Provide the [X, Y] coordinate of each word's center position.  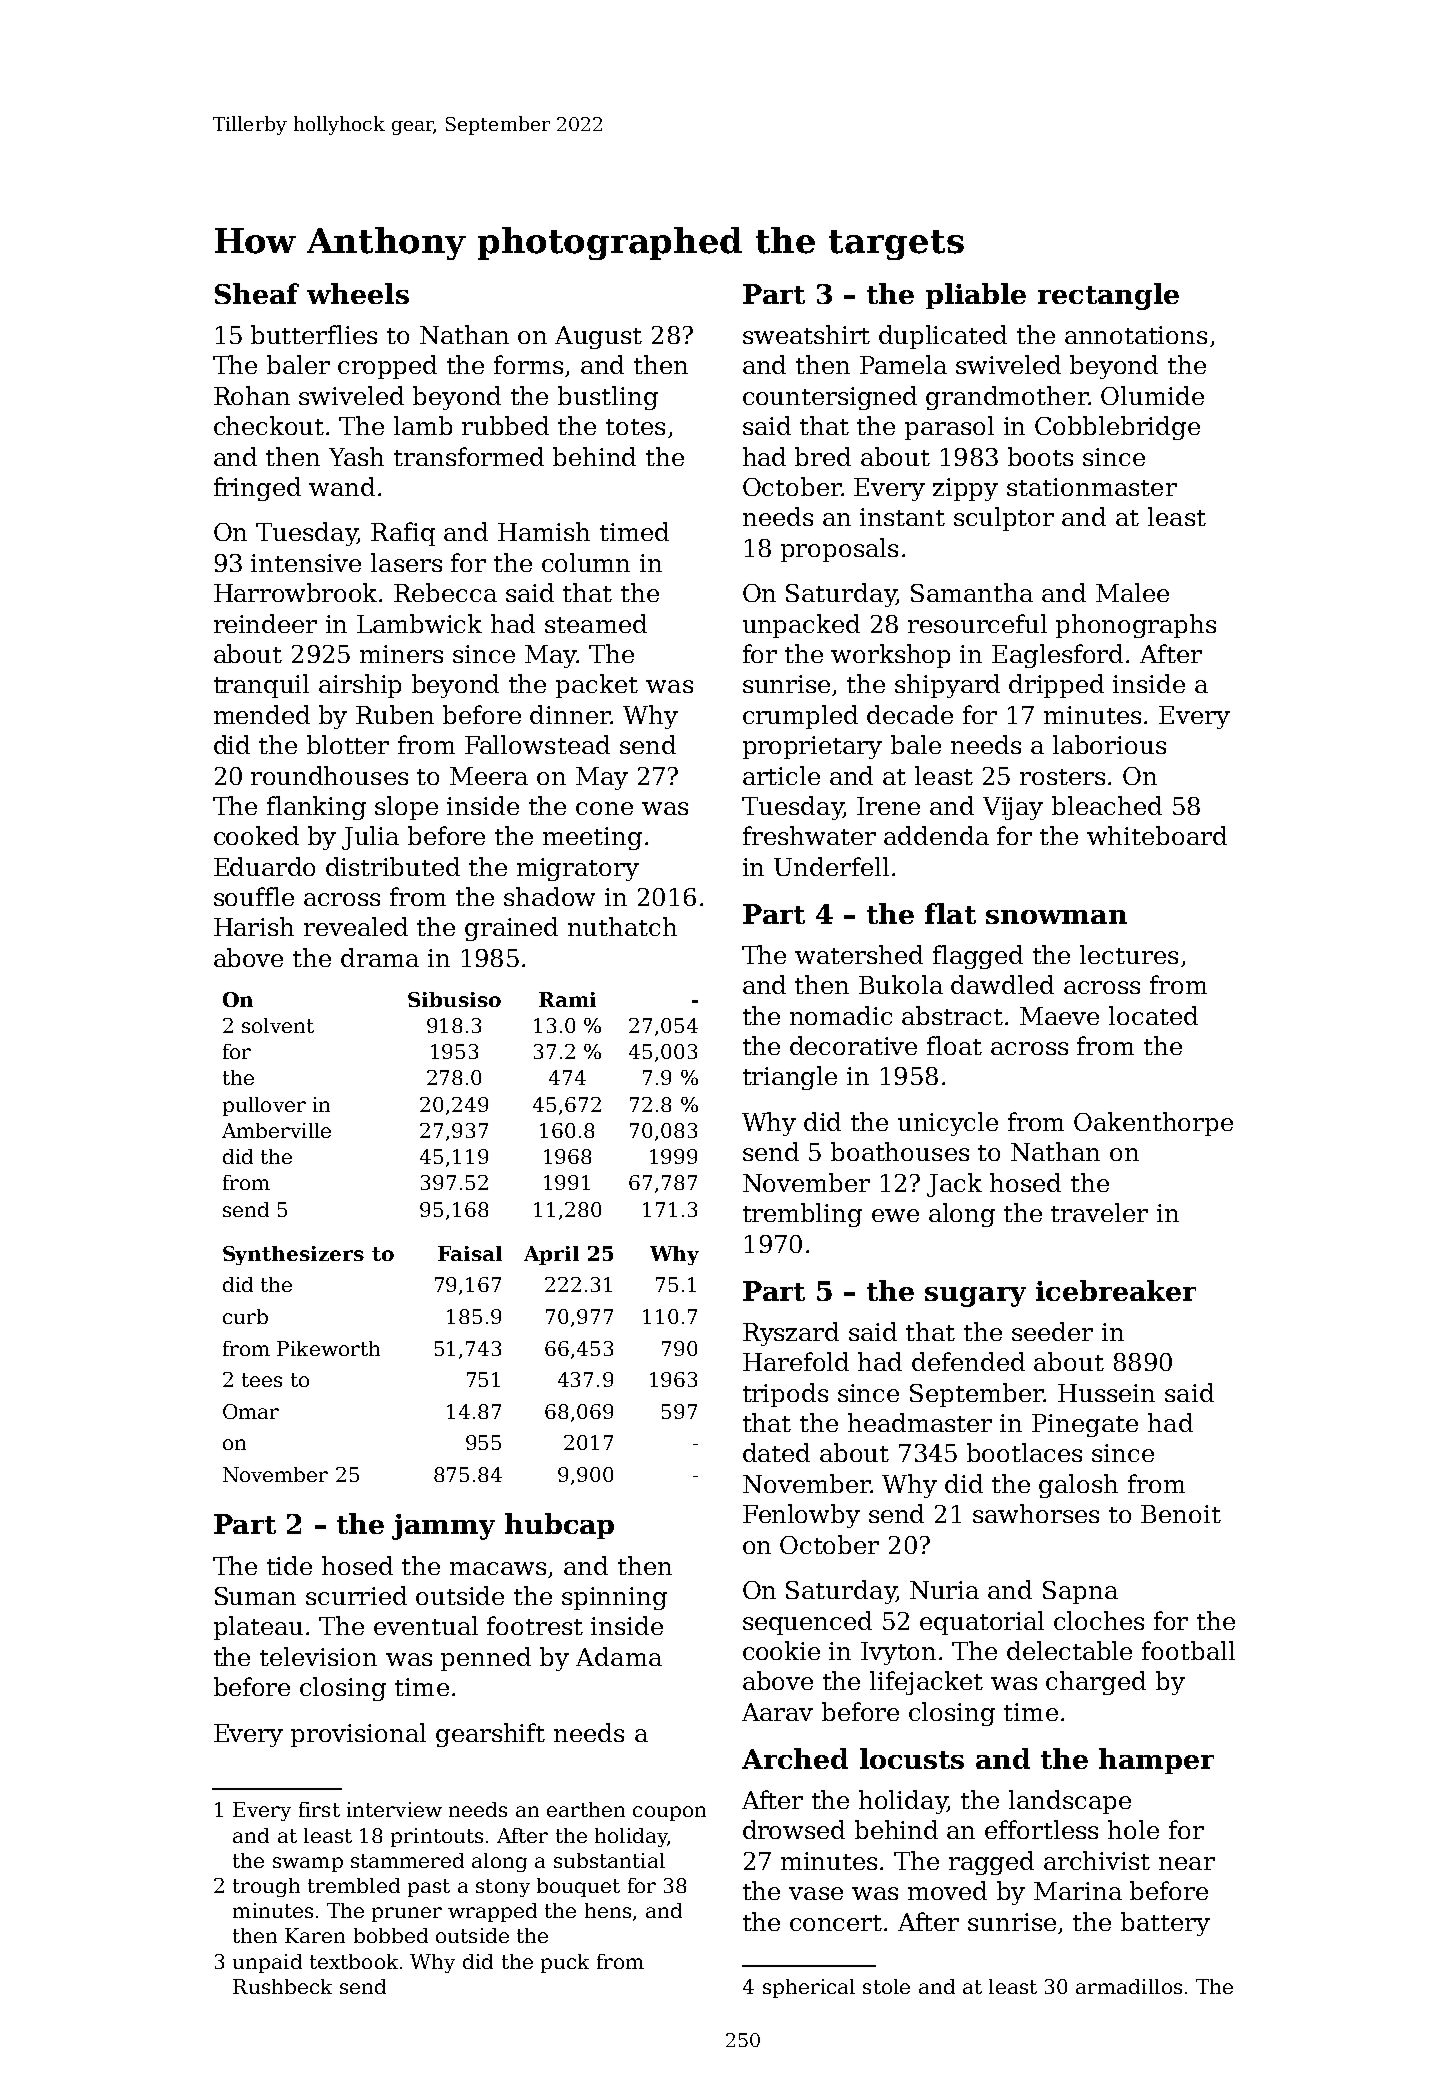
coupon [669, 1813]
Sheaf [257, 293]
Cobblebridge [1117, 428]
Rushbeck [282, 1986]
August [598, 337]
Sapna [1080, 1592]
